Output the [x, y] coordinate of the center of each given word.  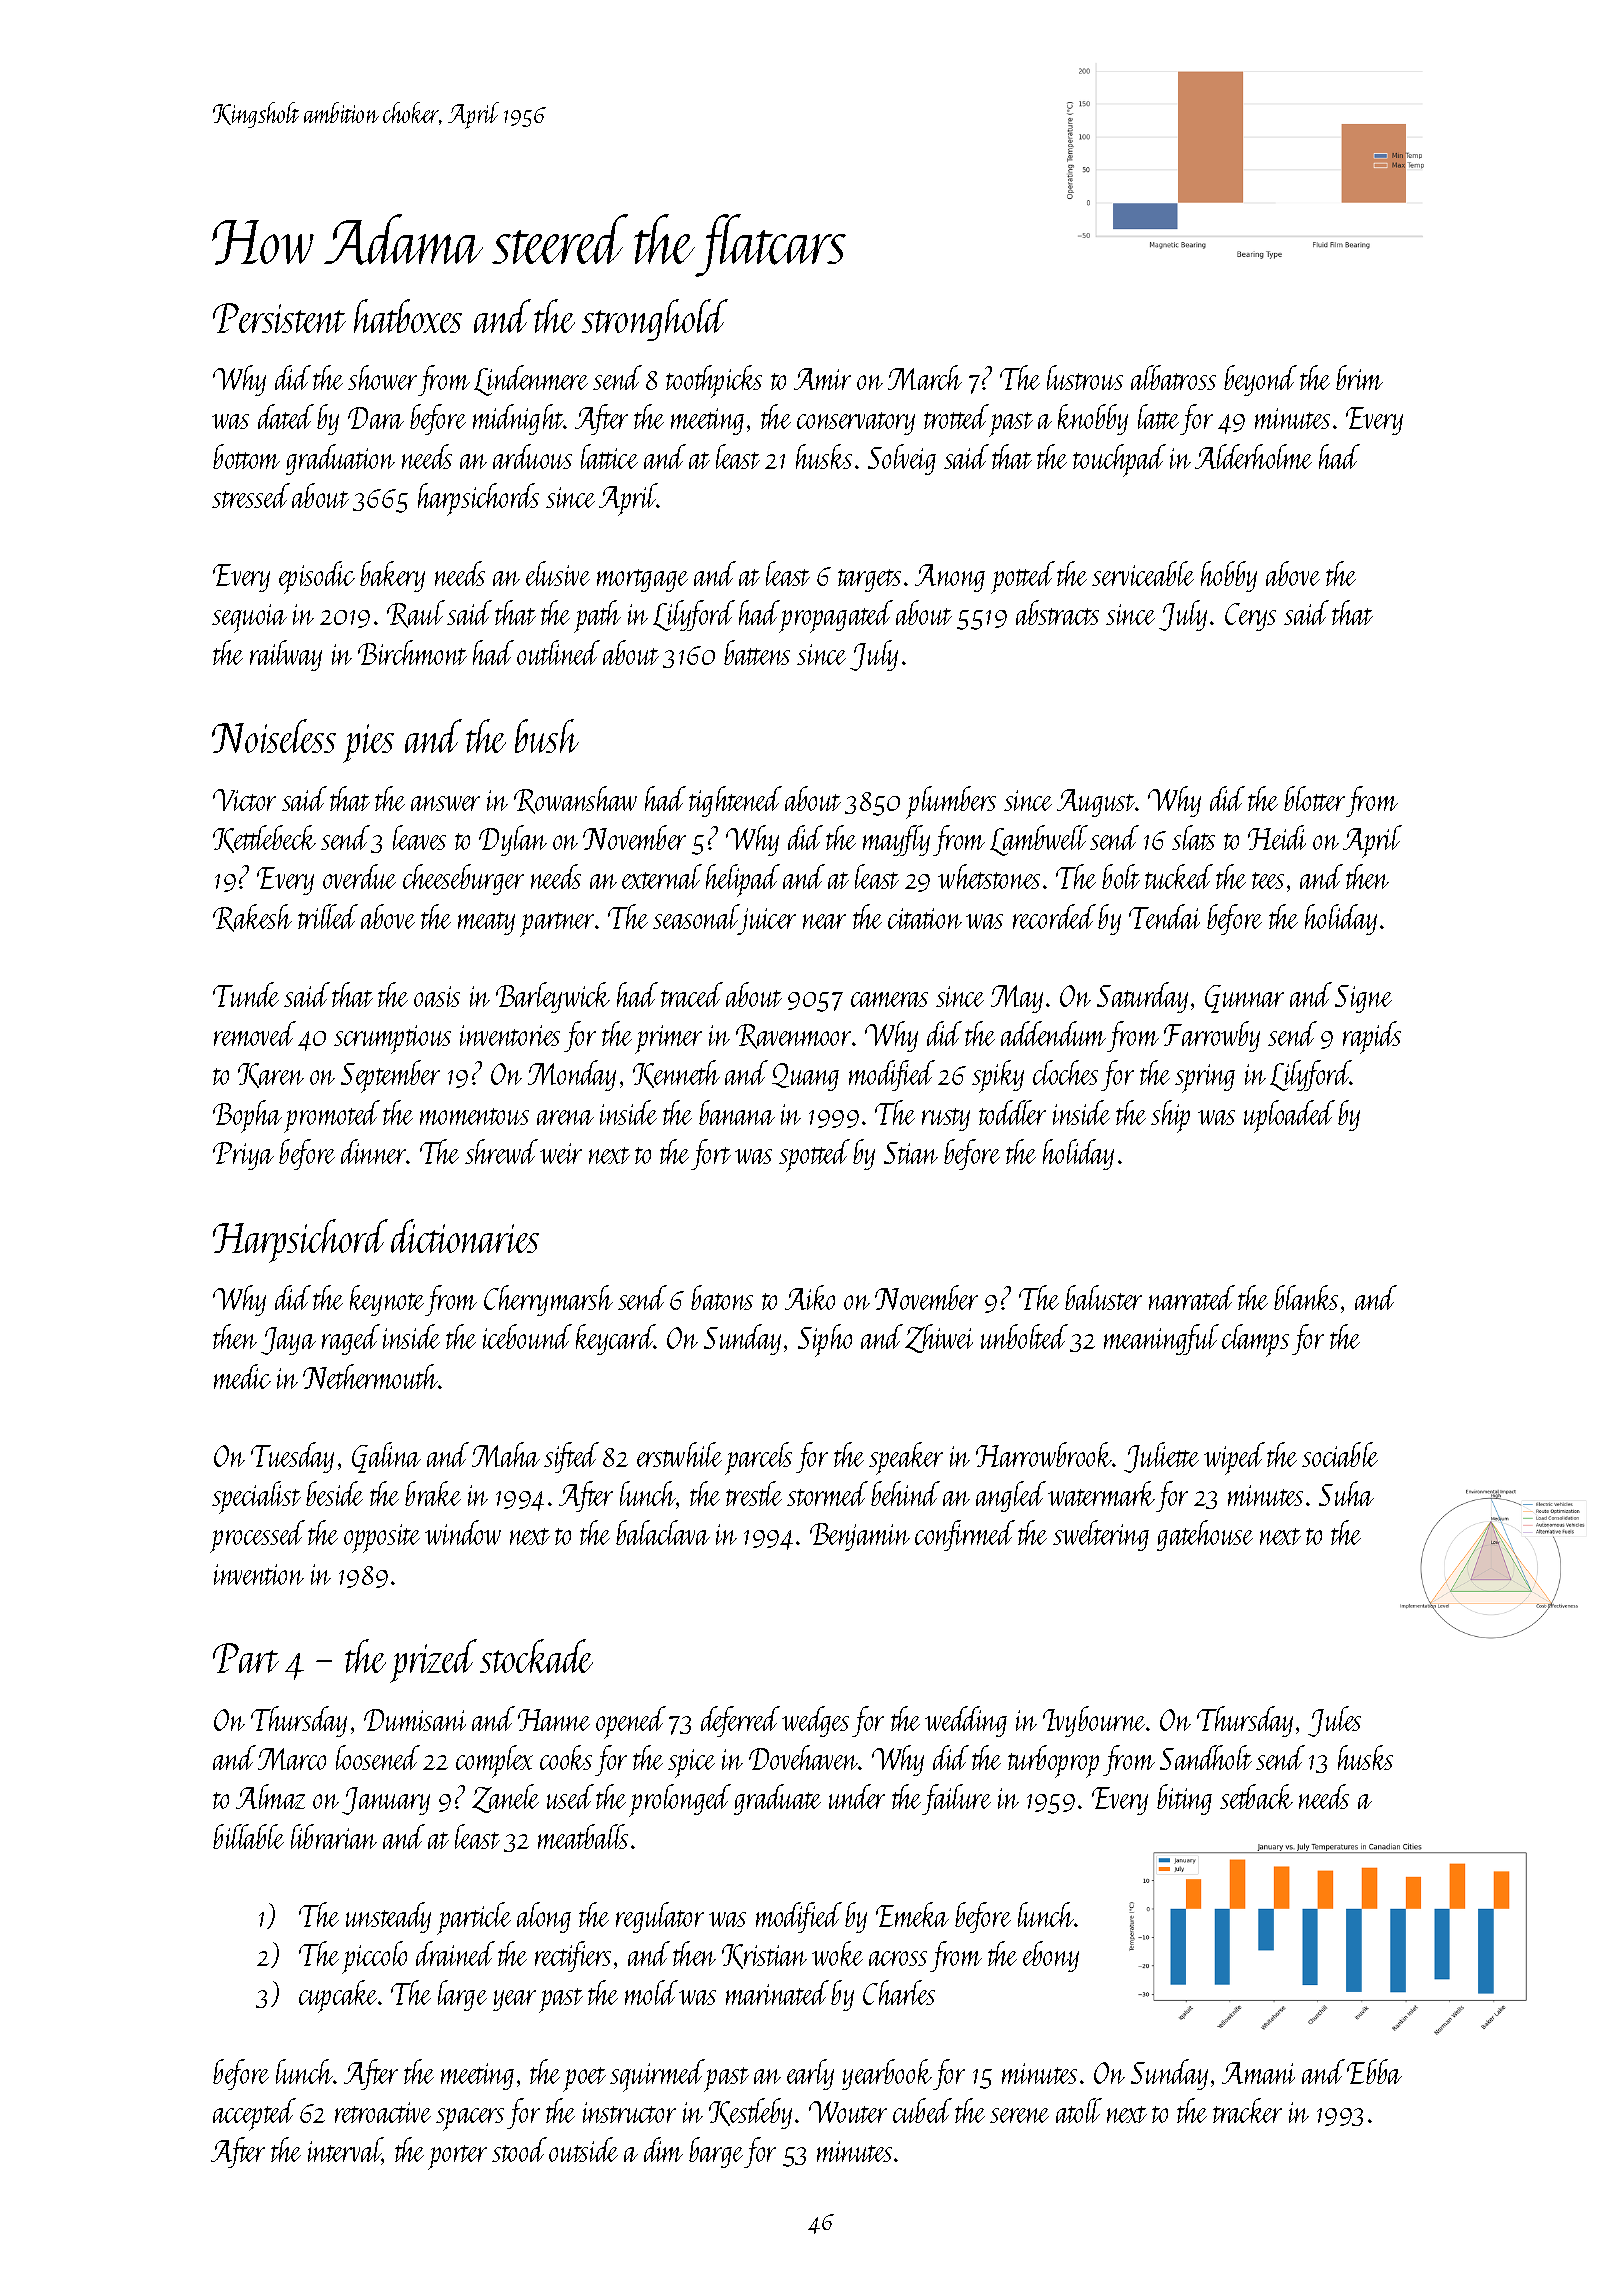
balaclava [663, 1532]
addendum [1053, 1033]
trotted [956, 416]
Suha [1346, 1493]
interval [345, 2151]
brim [1359, 377]
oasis [437, 996]
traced [692, 994]
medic [242, 1376]
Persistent [279, 318]
